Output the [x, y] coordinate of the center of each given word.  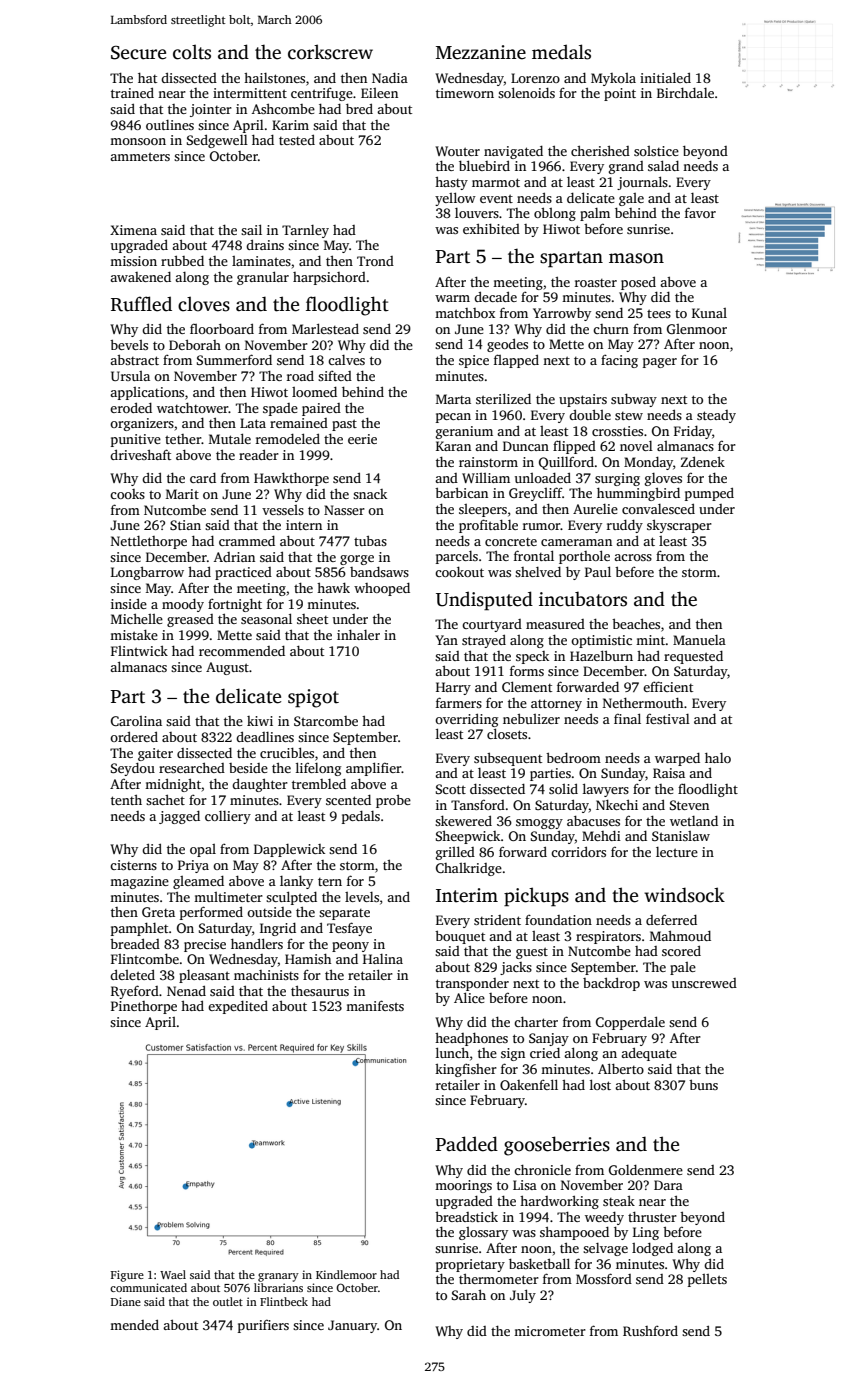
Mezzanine [481, 52]
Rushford [650, 1330]
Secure [138, 53]
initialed [665, 77]
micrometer [550, 1331]
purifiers [263, 1326]
